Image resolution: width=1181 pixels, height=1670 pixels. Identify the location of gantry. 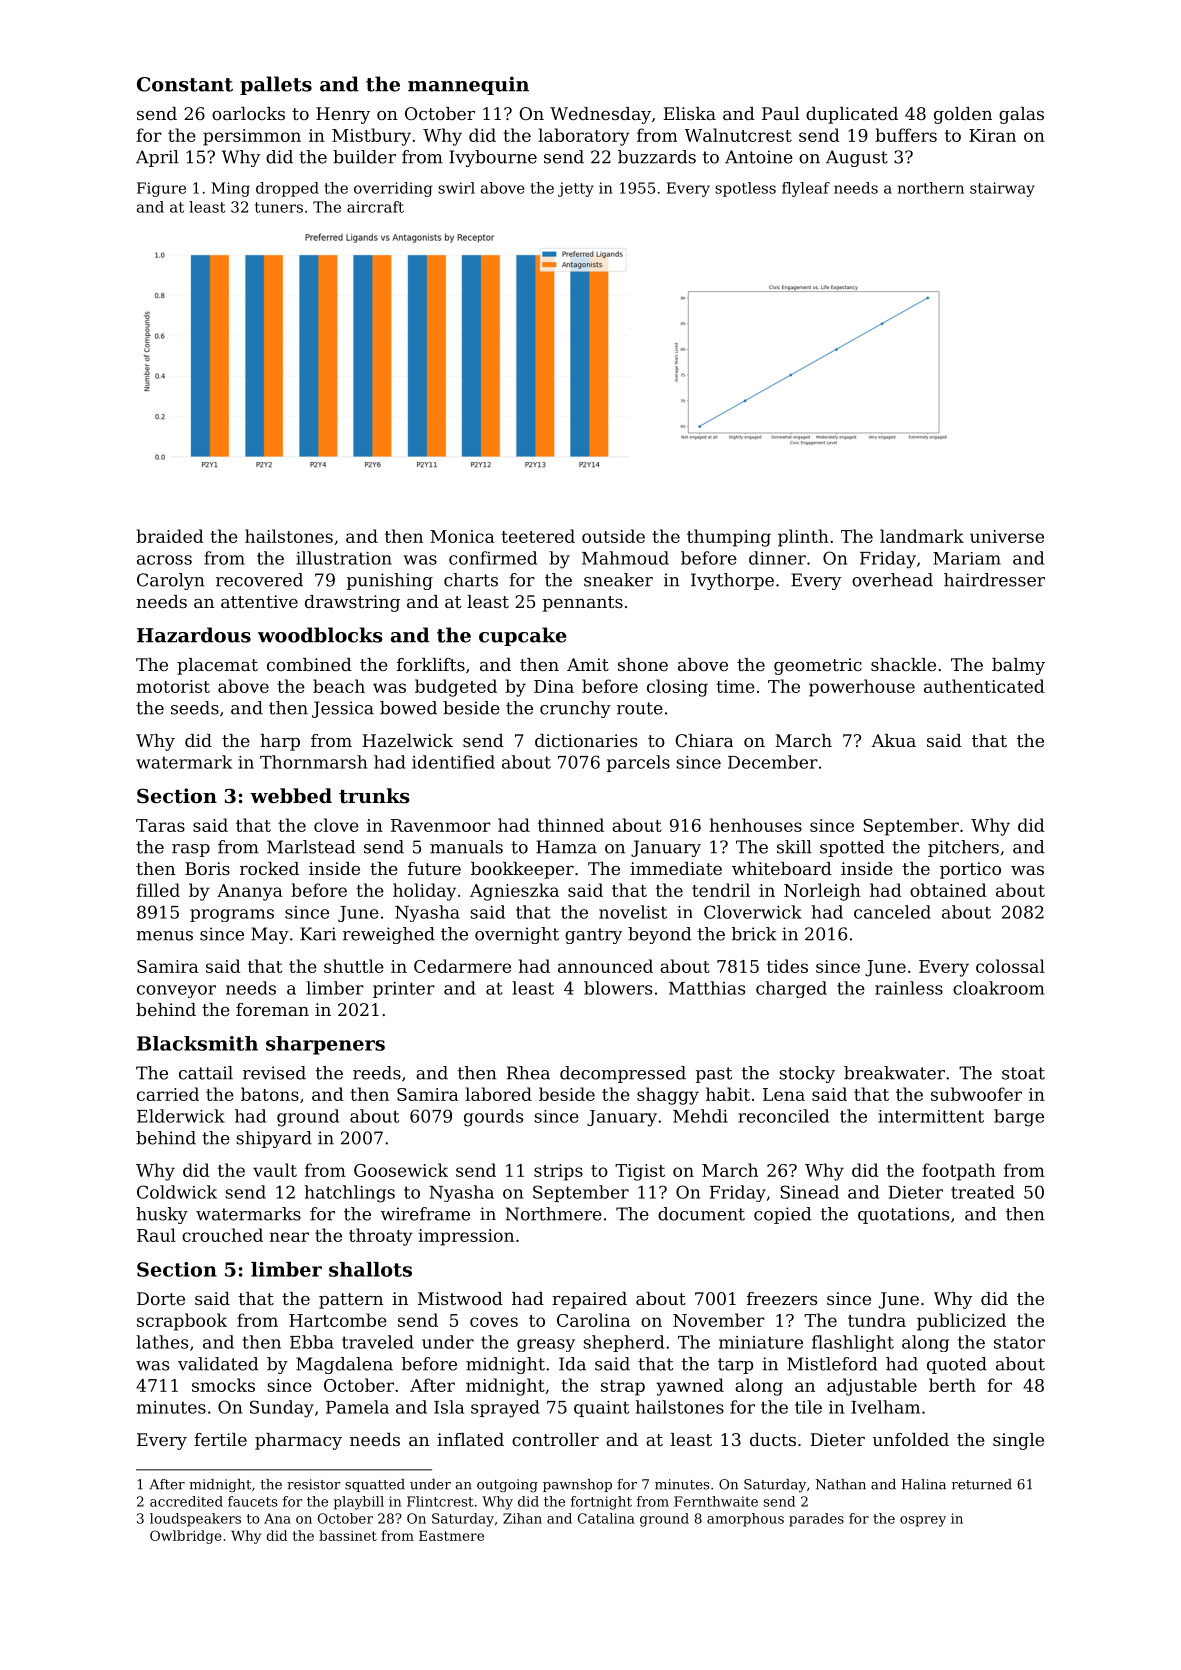
(593, 936).
